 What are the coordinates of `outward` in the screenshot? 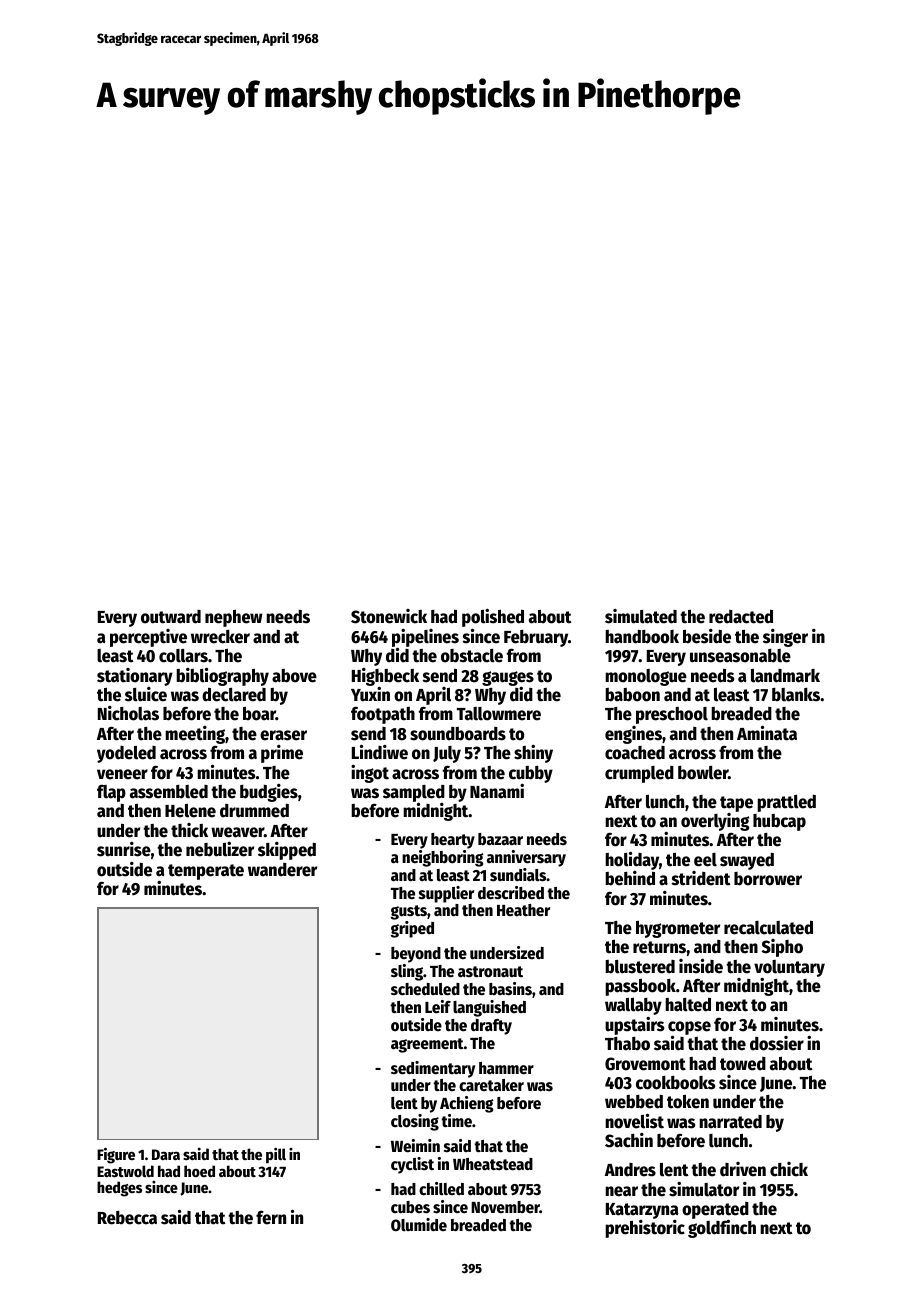 It's located at (171, 617).
